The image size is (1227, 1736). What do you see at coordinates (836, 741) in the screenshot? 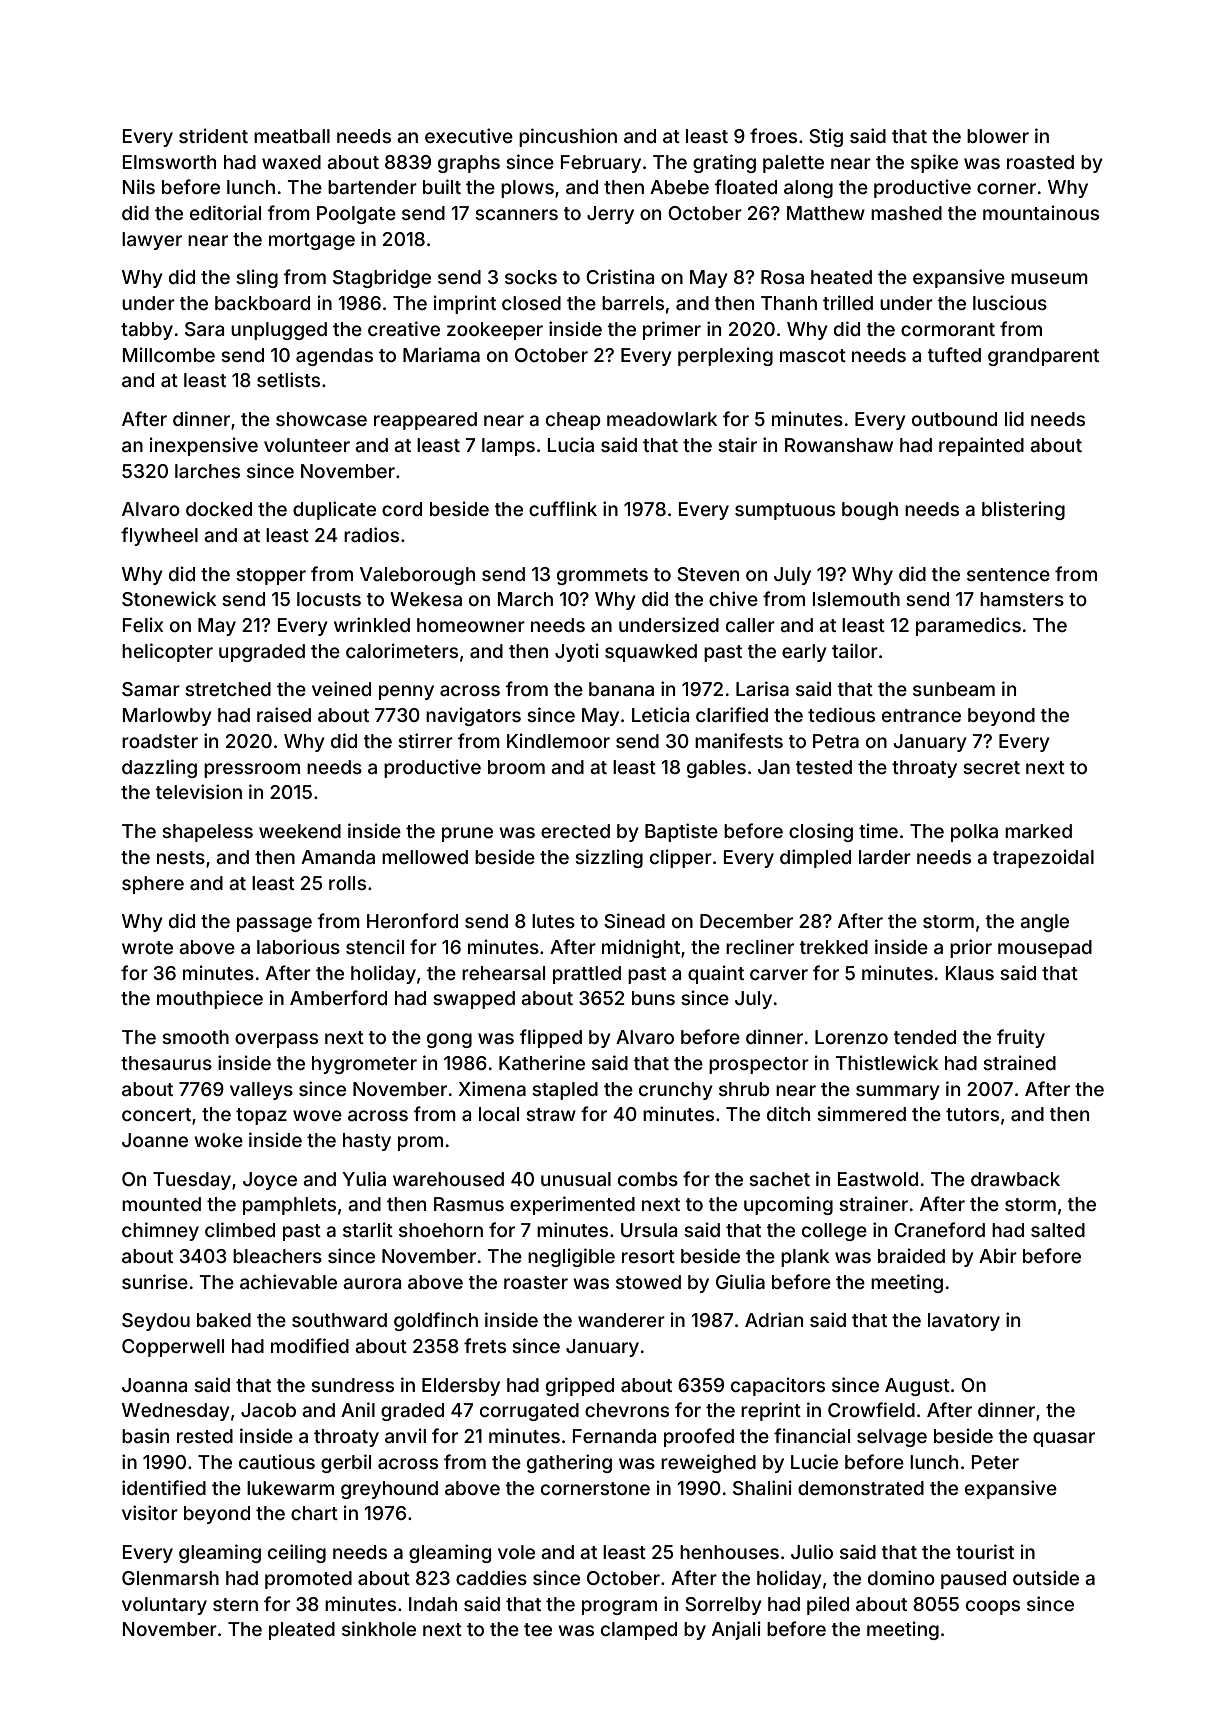
I see `Petra` at bounding box center [836, 741].
